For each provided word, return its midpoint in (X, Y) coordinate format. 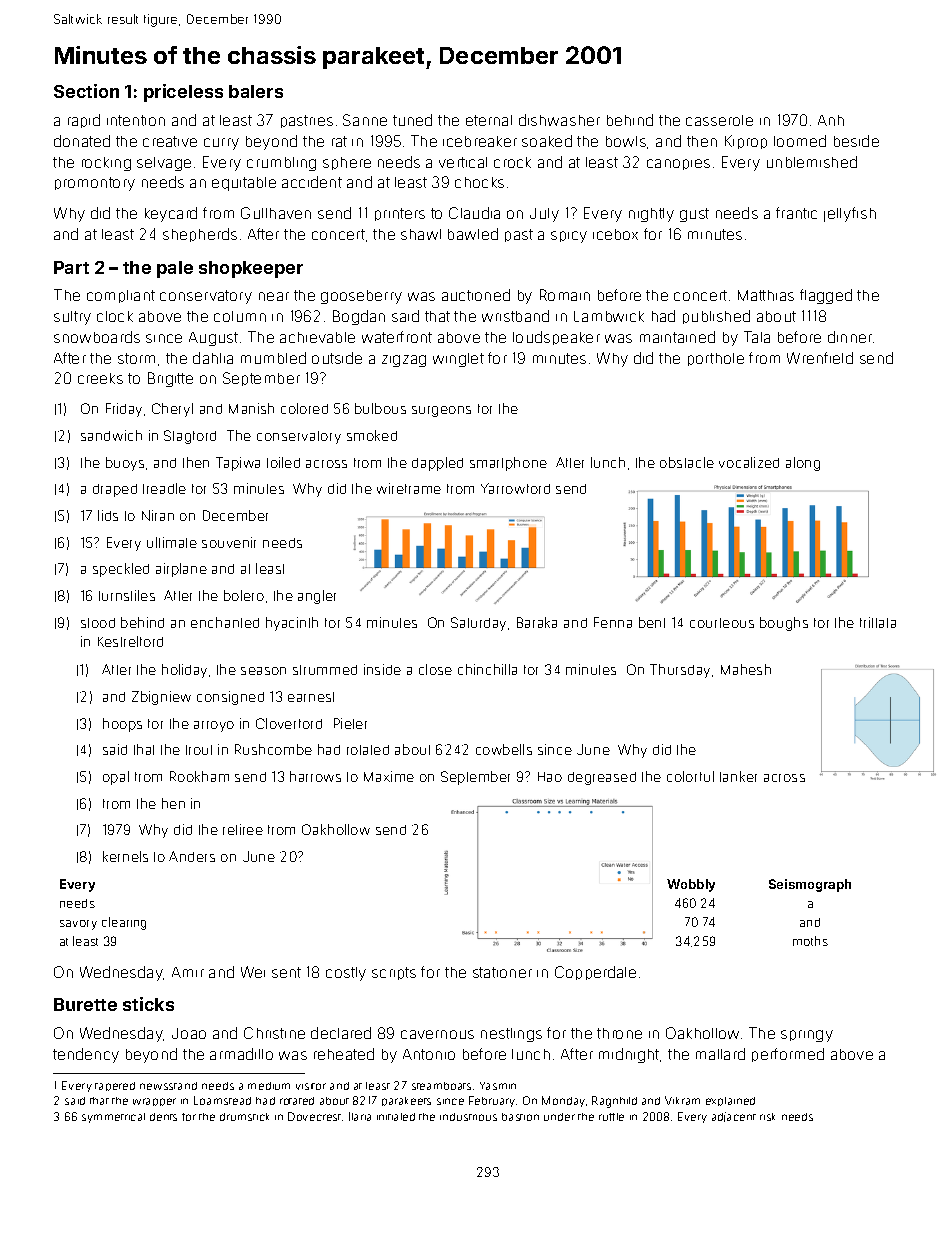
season (263, 671)
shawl (421, 234)
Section (86, 91)
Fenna (613, 622)
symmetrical (113, 1118)
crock (512, 162)
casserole (719, 120)
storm (136, 358)
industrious (468, 1117)
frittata (878, 622)
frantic (796, 213)
